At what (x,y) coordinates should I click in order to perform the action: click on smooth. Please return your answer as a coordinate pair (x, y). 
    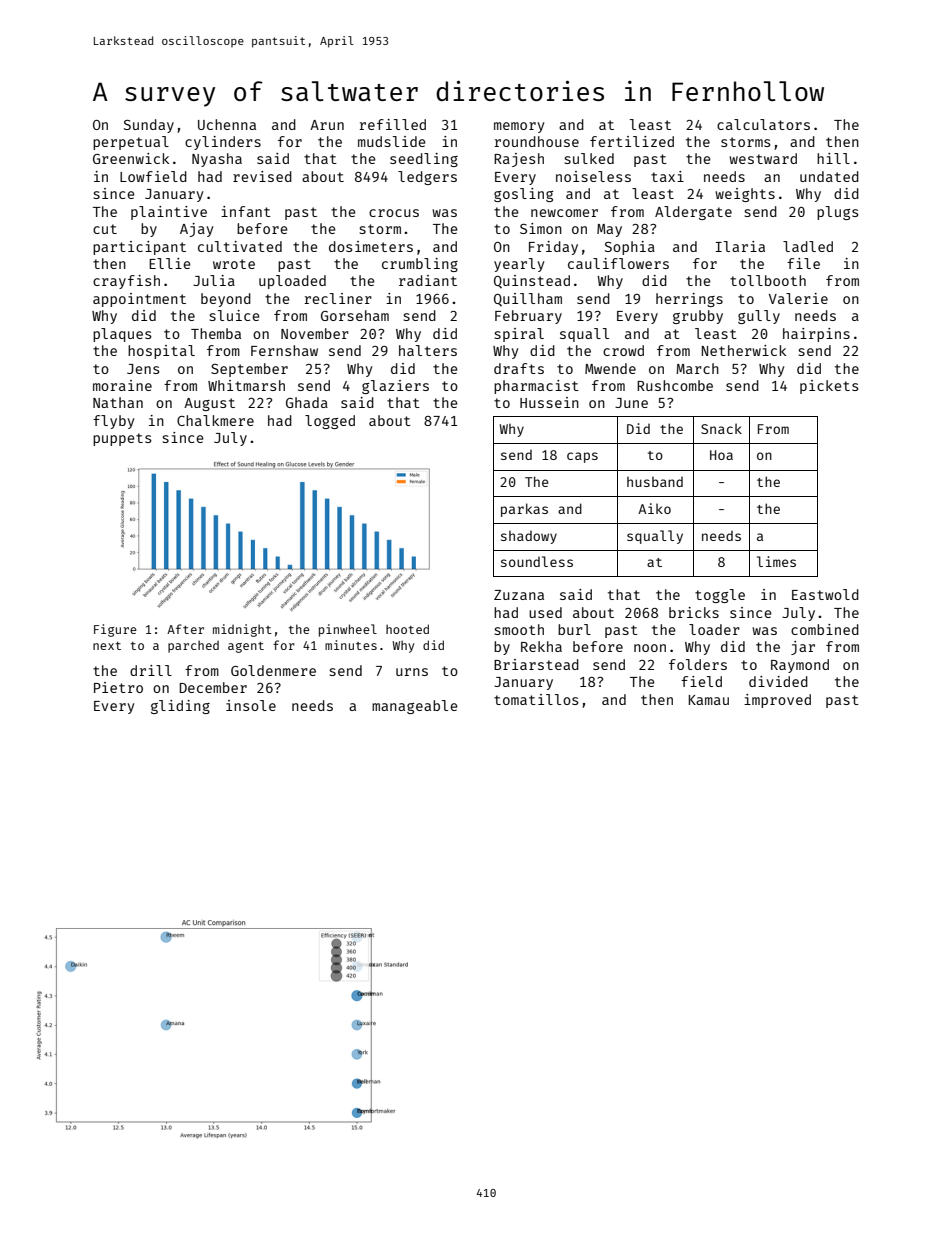
    Looking at the image, I should click on (519, 629).
